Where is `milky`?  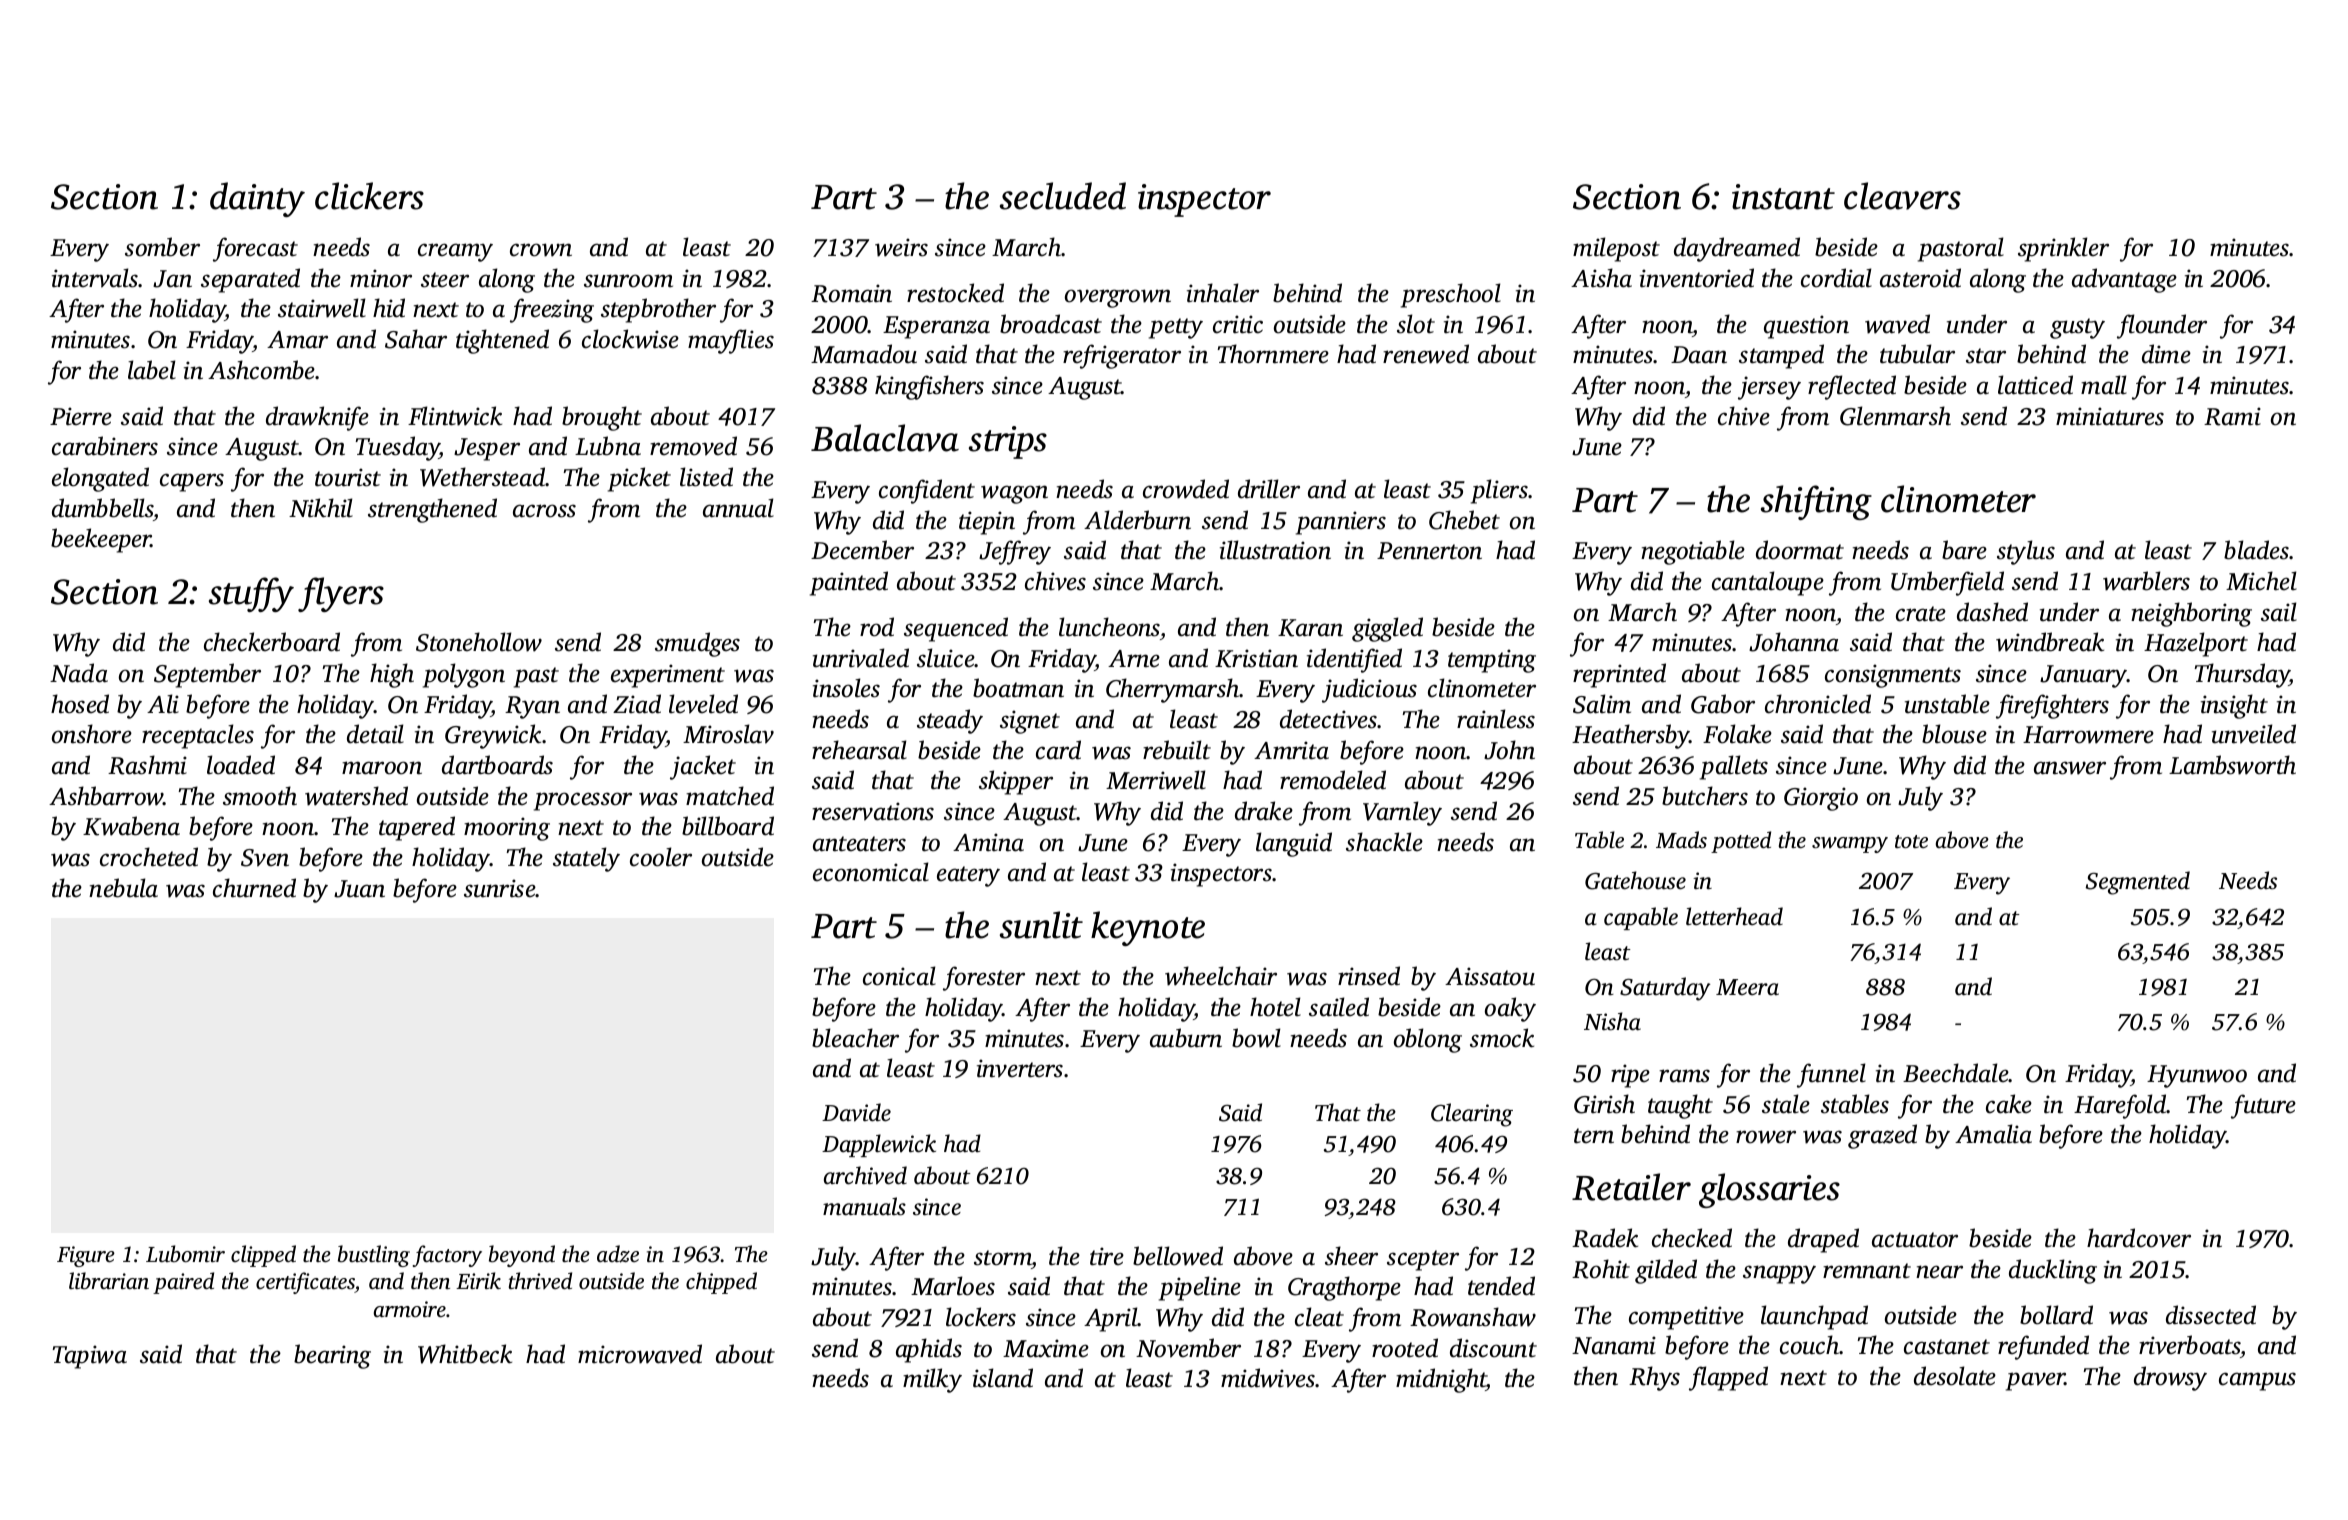
milky is located at coordinates (932, 1380).
